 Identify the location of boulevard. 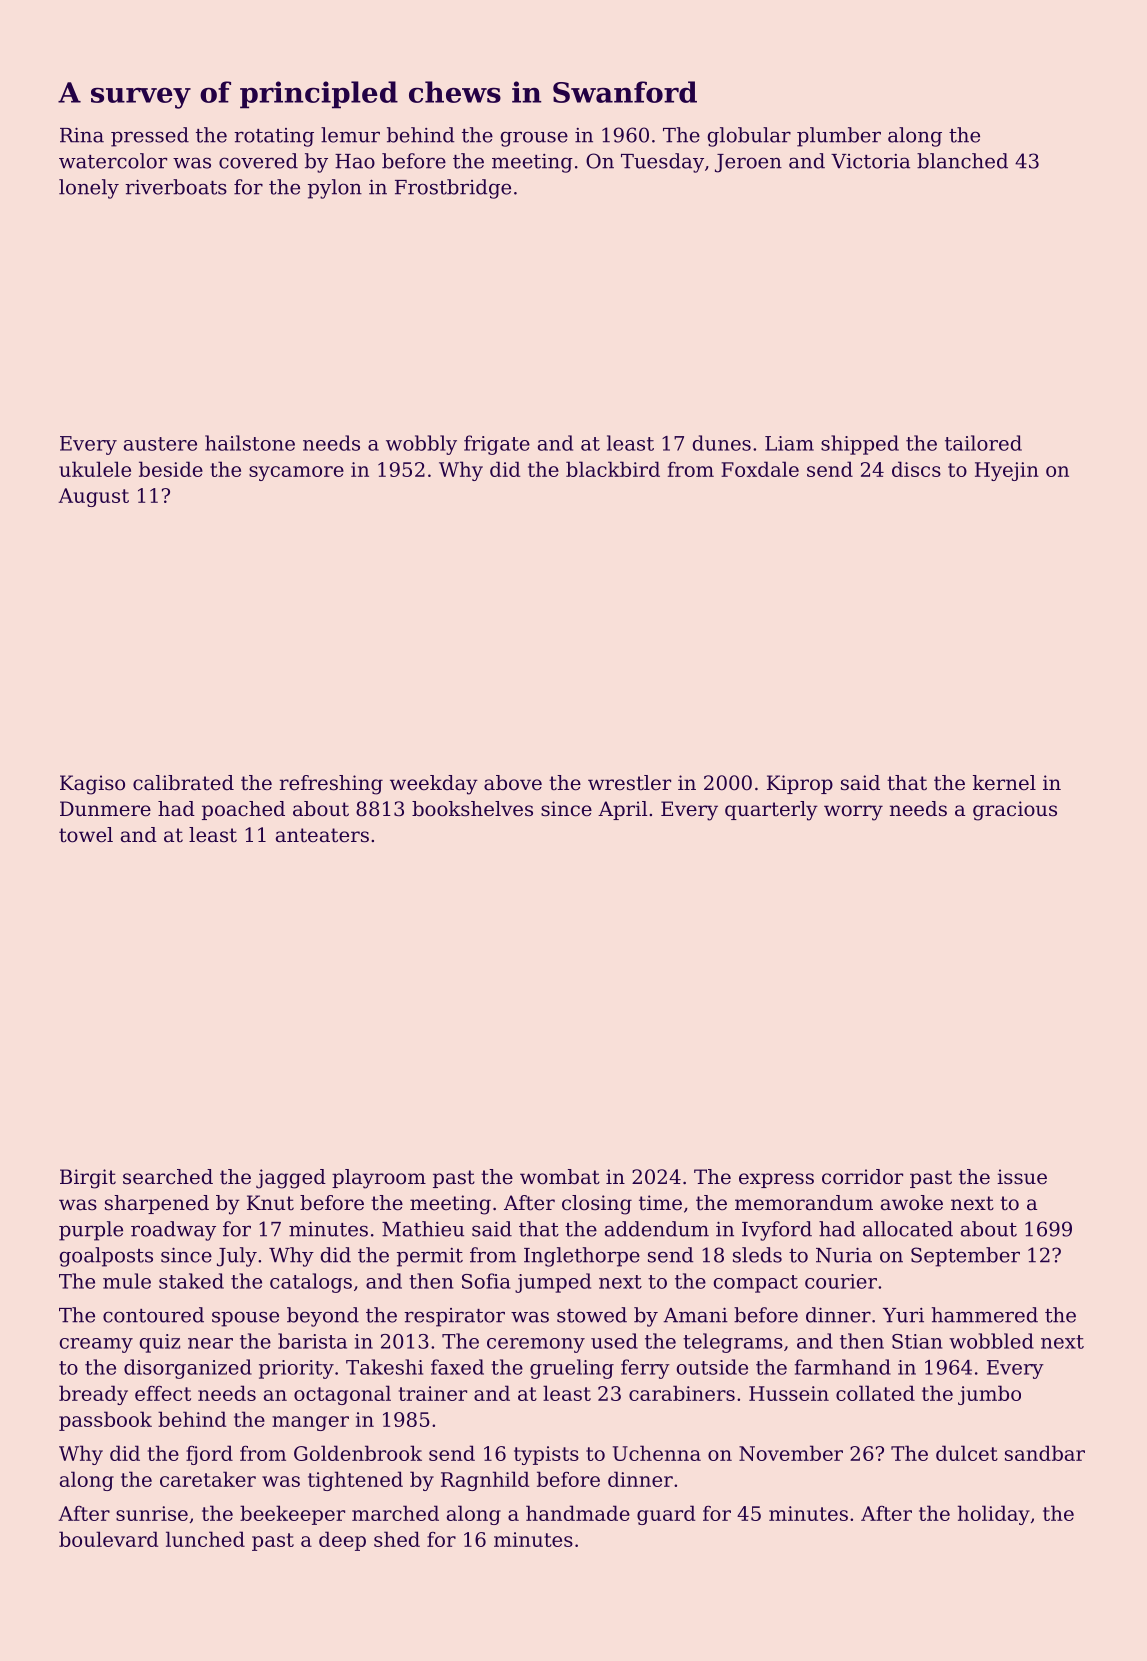
(108, 1539).
